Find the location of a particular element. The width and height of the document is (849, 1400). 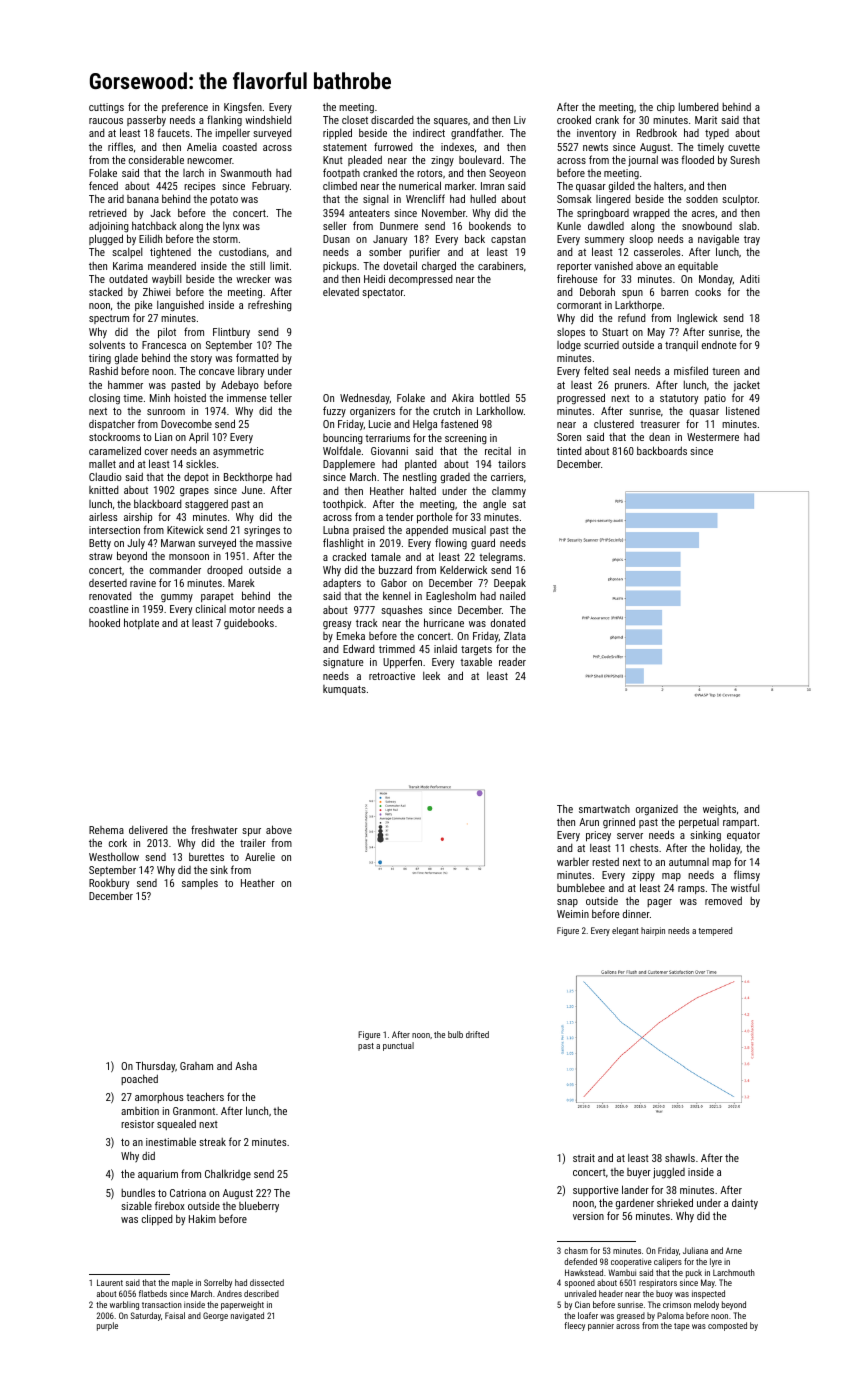

Westhollow is located at coordinates (114, 856).
